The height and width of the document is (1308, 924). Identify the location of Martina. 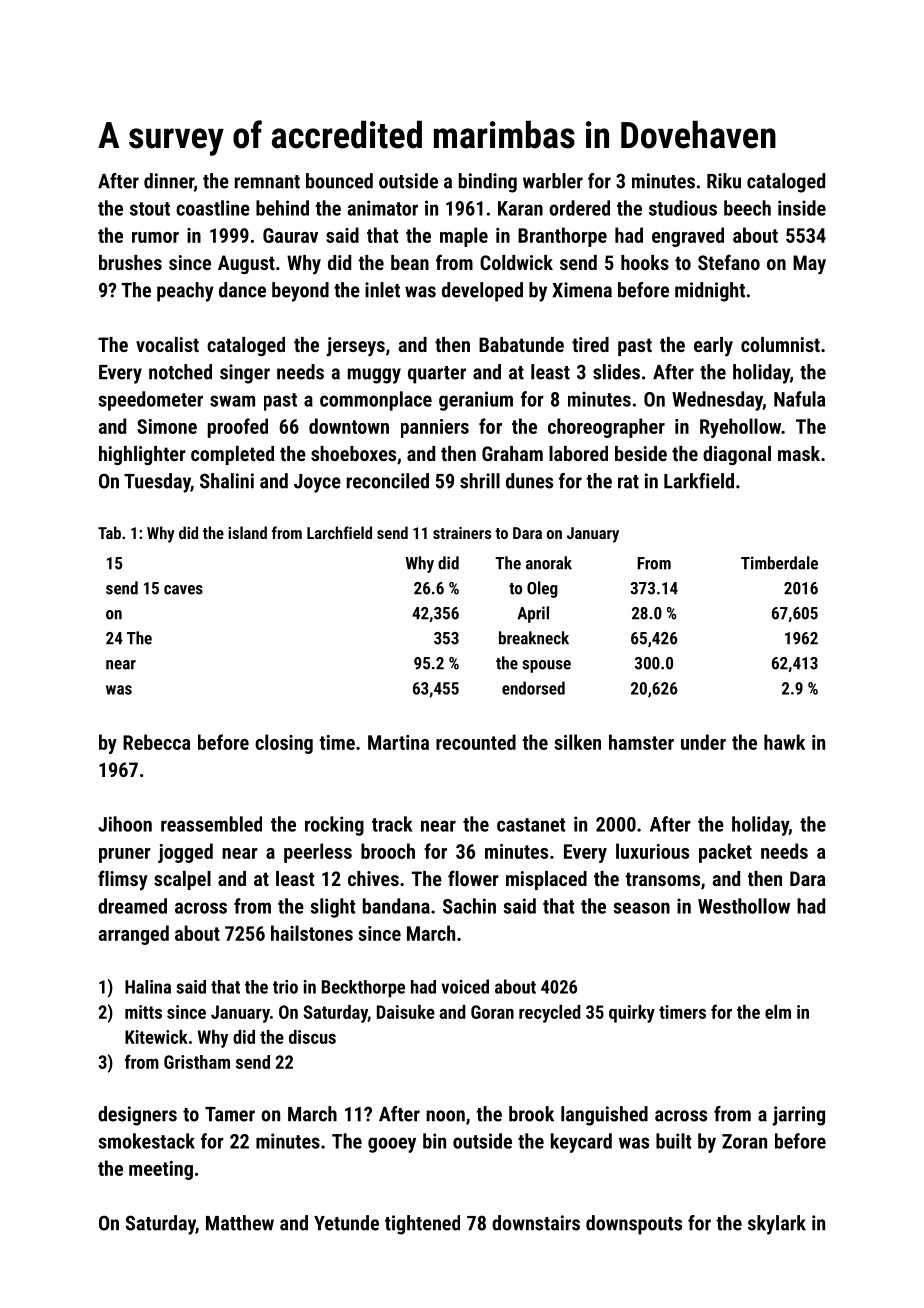
(398, 742).
